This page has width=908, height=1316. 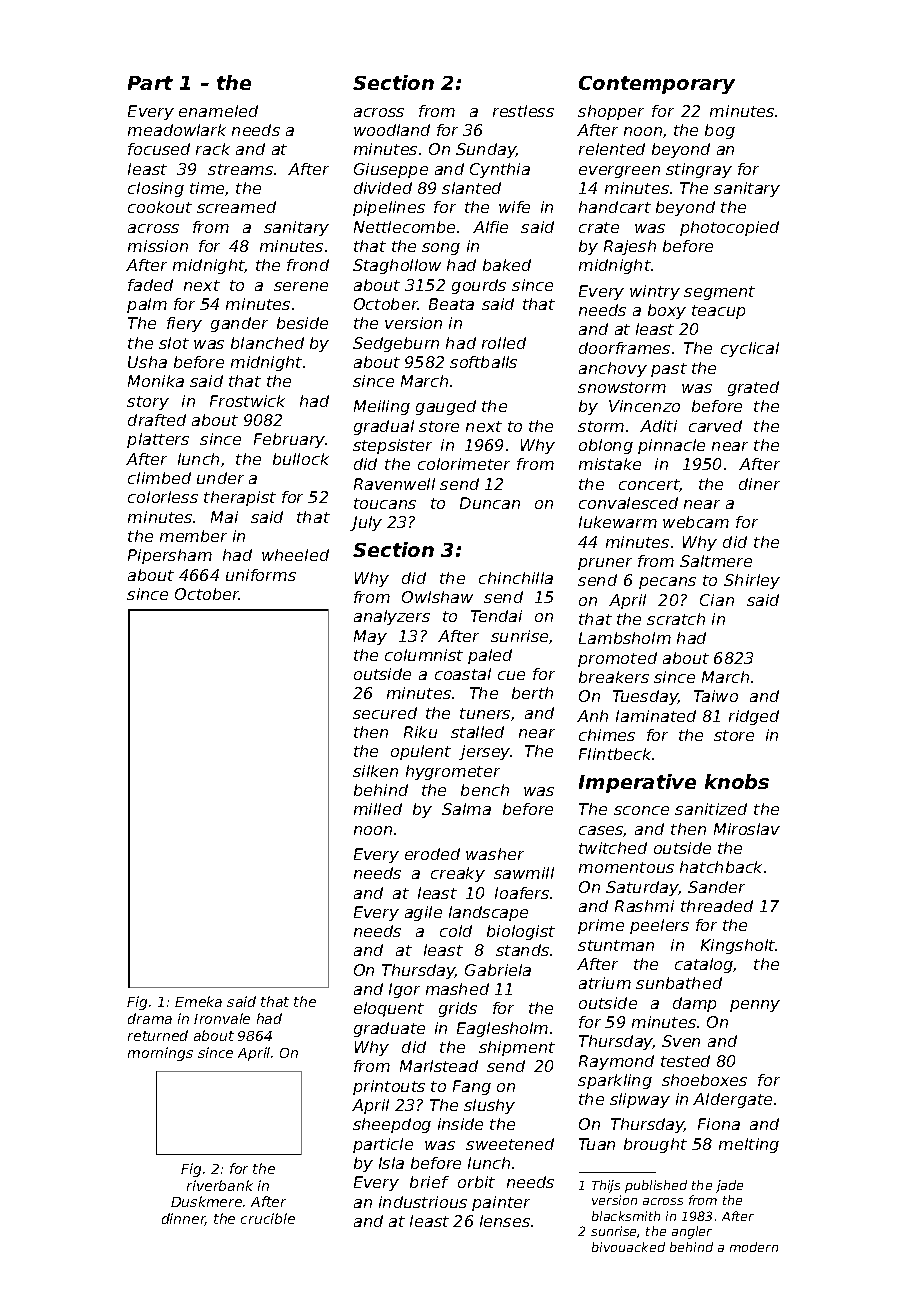 What do you see at coordinates (729, 228) in the page?
I see `photocopied` at bounding box center [729, 228].
